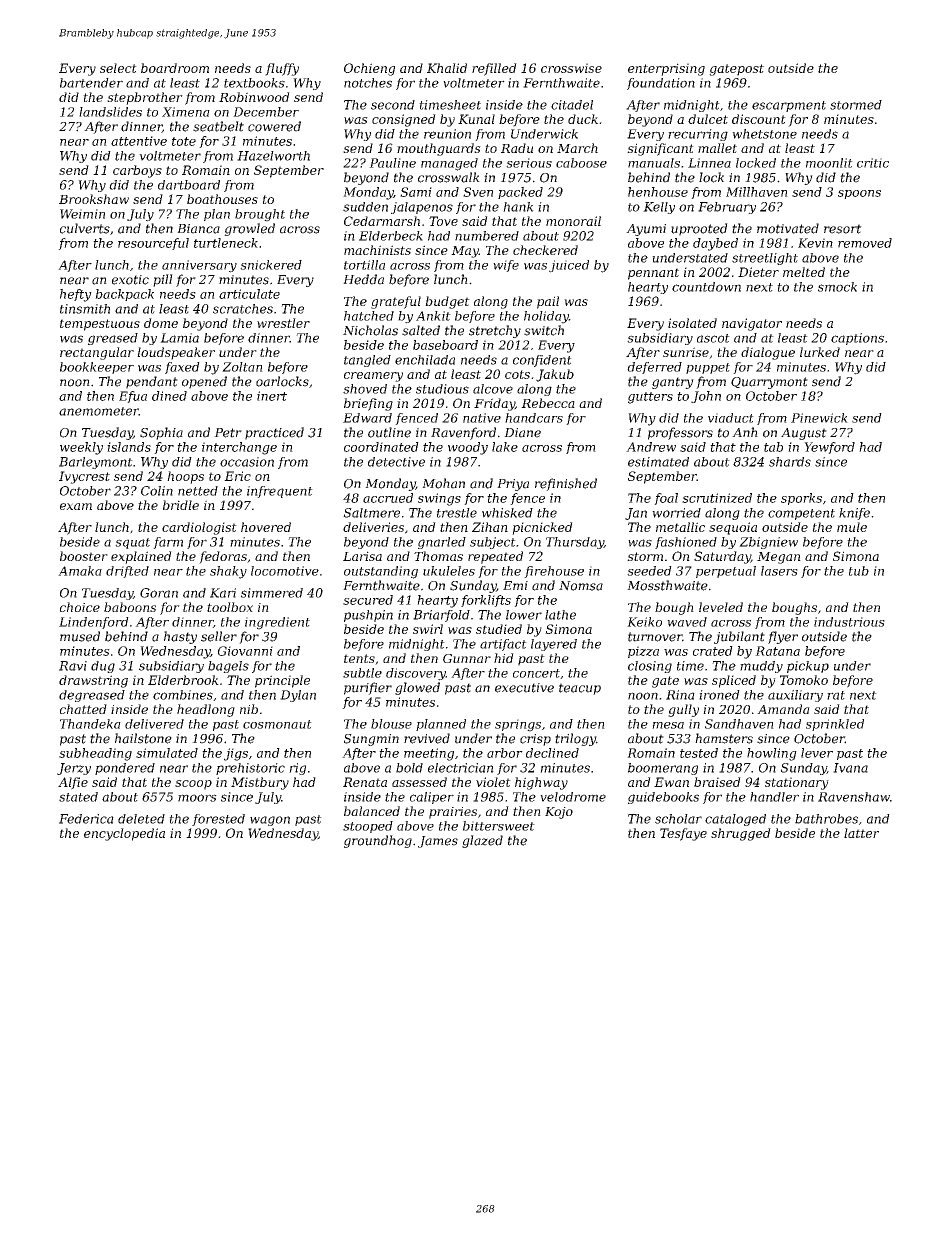 The height and width of the document is (1233, 952). I want to click on Ravenshaw, so click(854, 797).
